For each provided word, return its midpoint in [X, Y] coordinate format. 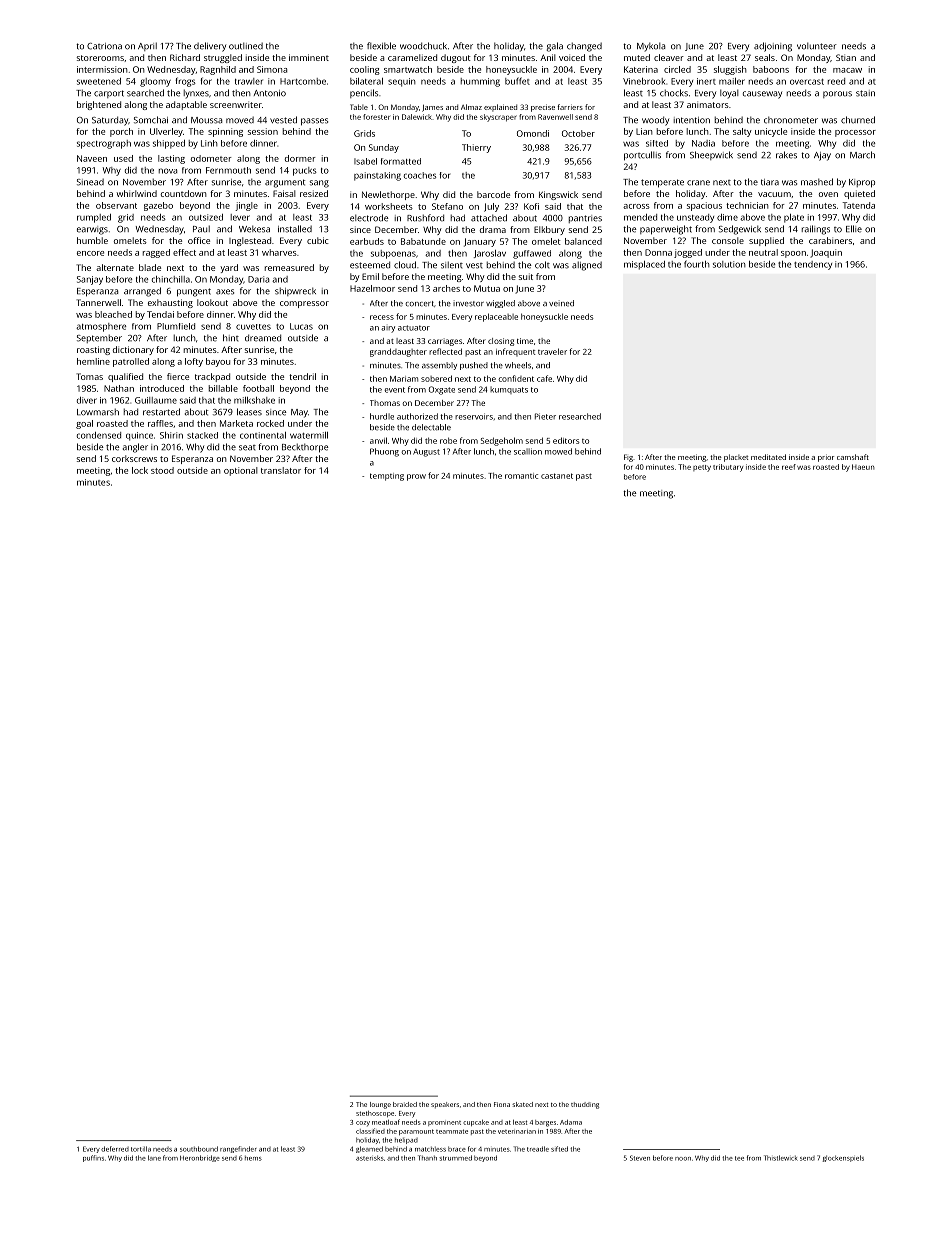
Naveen [92, 158]
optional [241, 471]
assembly [439, 366]
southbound [199, 1149]
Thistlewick [781, 1158]
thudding [585, 1105]
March [862, 155]
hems [253, 1158]
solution [729, 264]
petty [702, 468]
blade [150, 267]
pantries [585, 219]
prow [416, 477]
